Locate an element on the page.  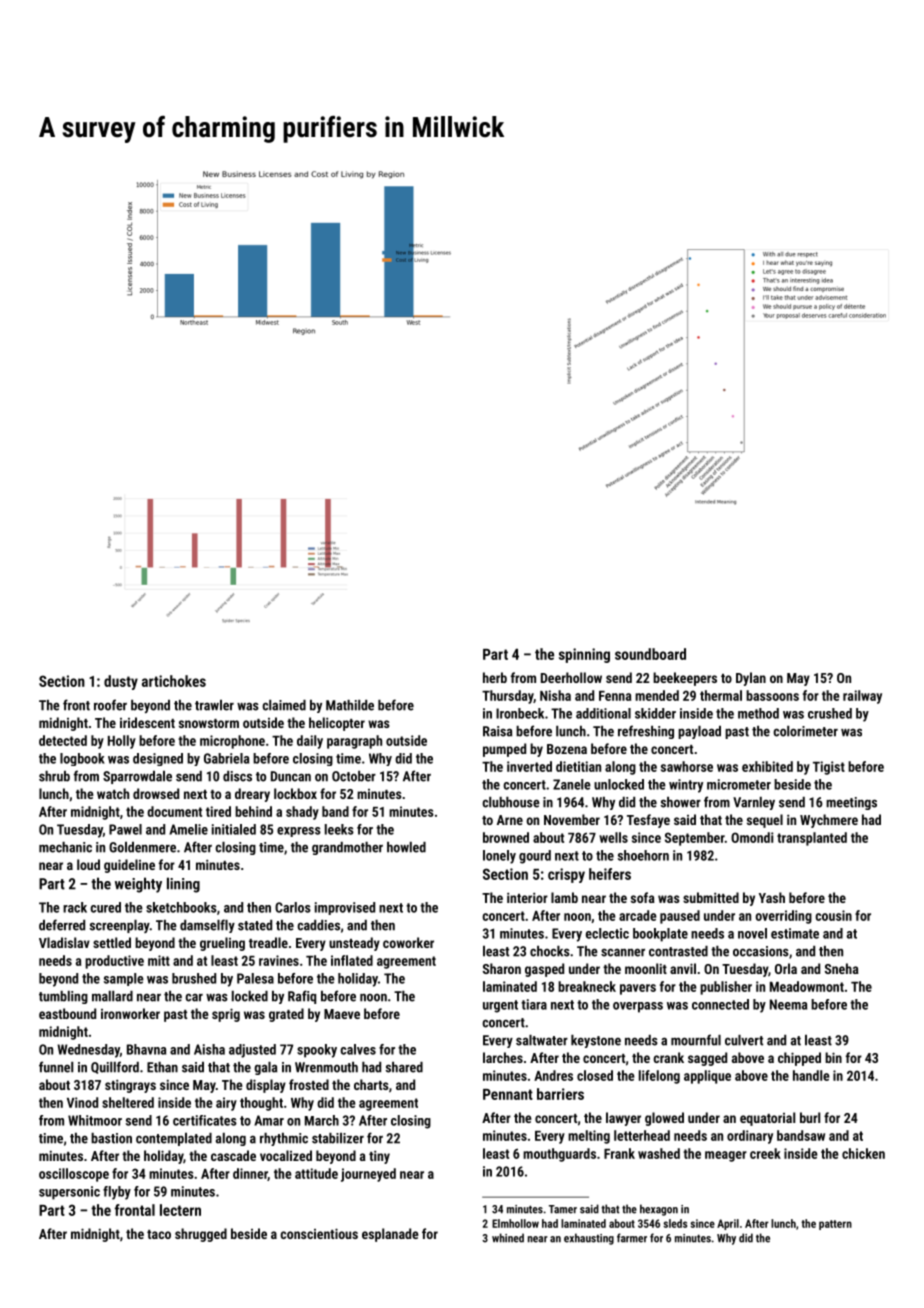
esplanade is located at coordinates (390, 1235).
